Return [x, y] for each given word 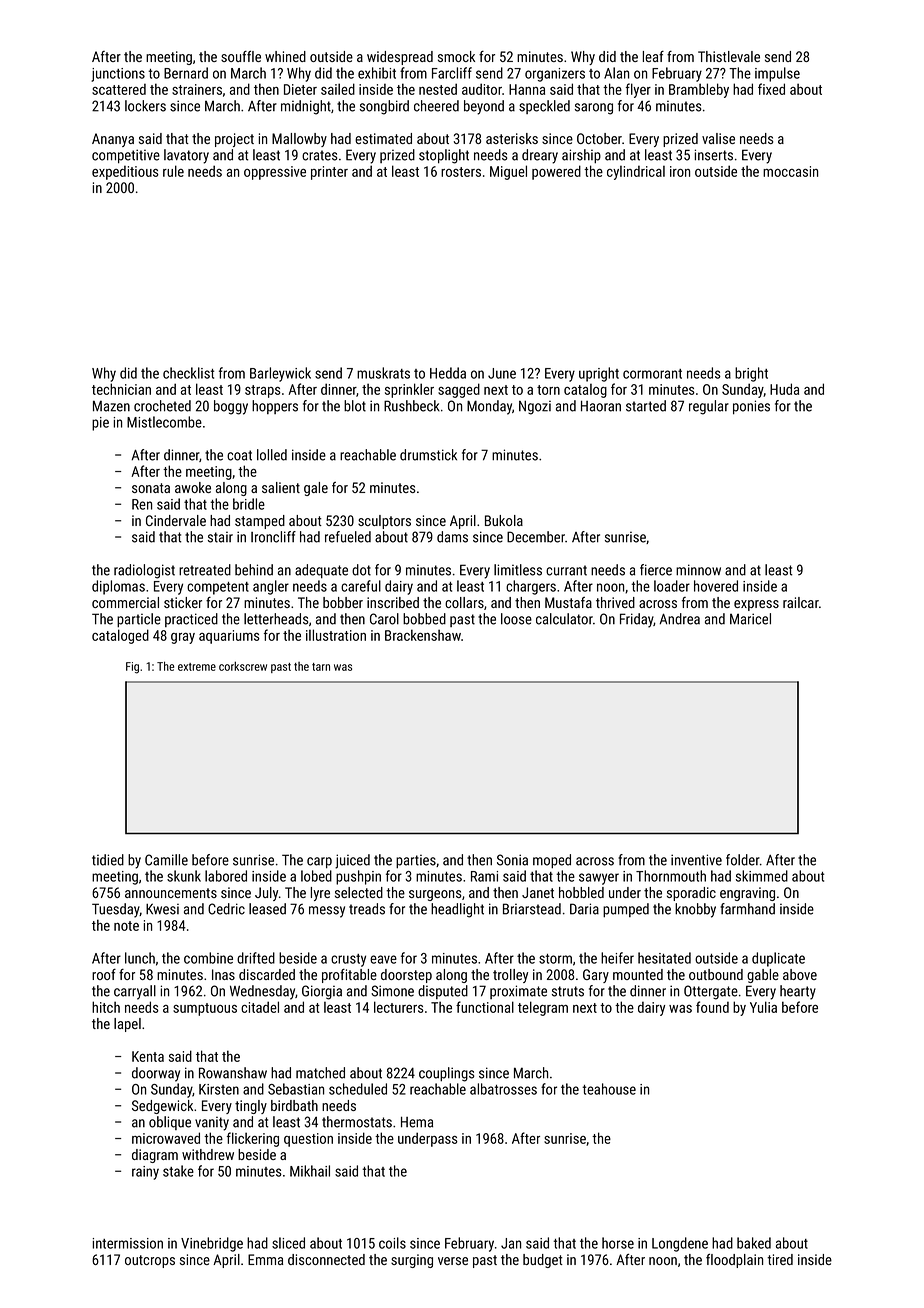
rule [173, 171]
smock [456, 56]
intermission [128, 1243]
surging [412, 1261]
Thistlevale [729, 56]
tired [780, 1259]
